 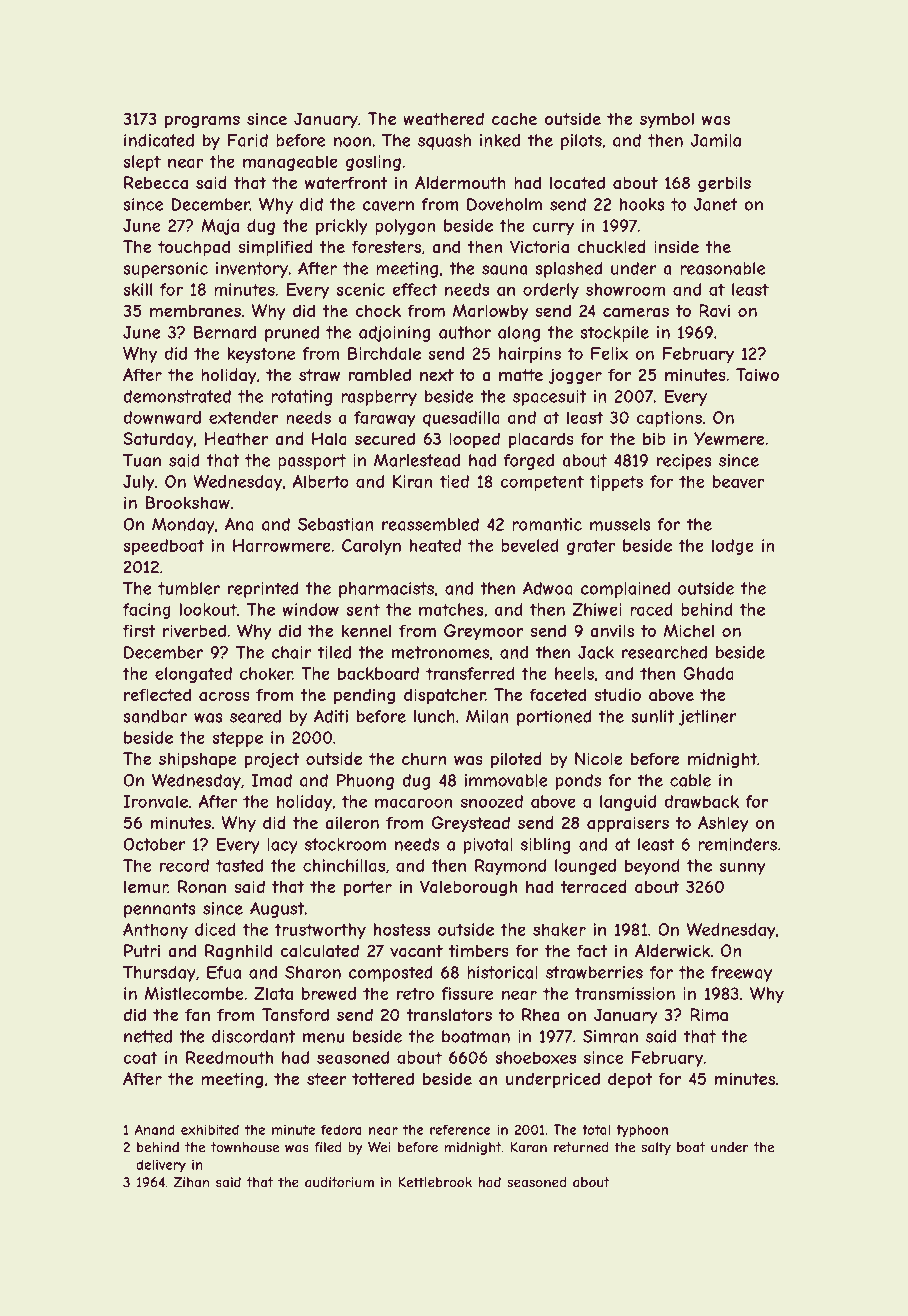 I want to click on squash, so click(x=444, y=142).
